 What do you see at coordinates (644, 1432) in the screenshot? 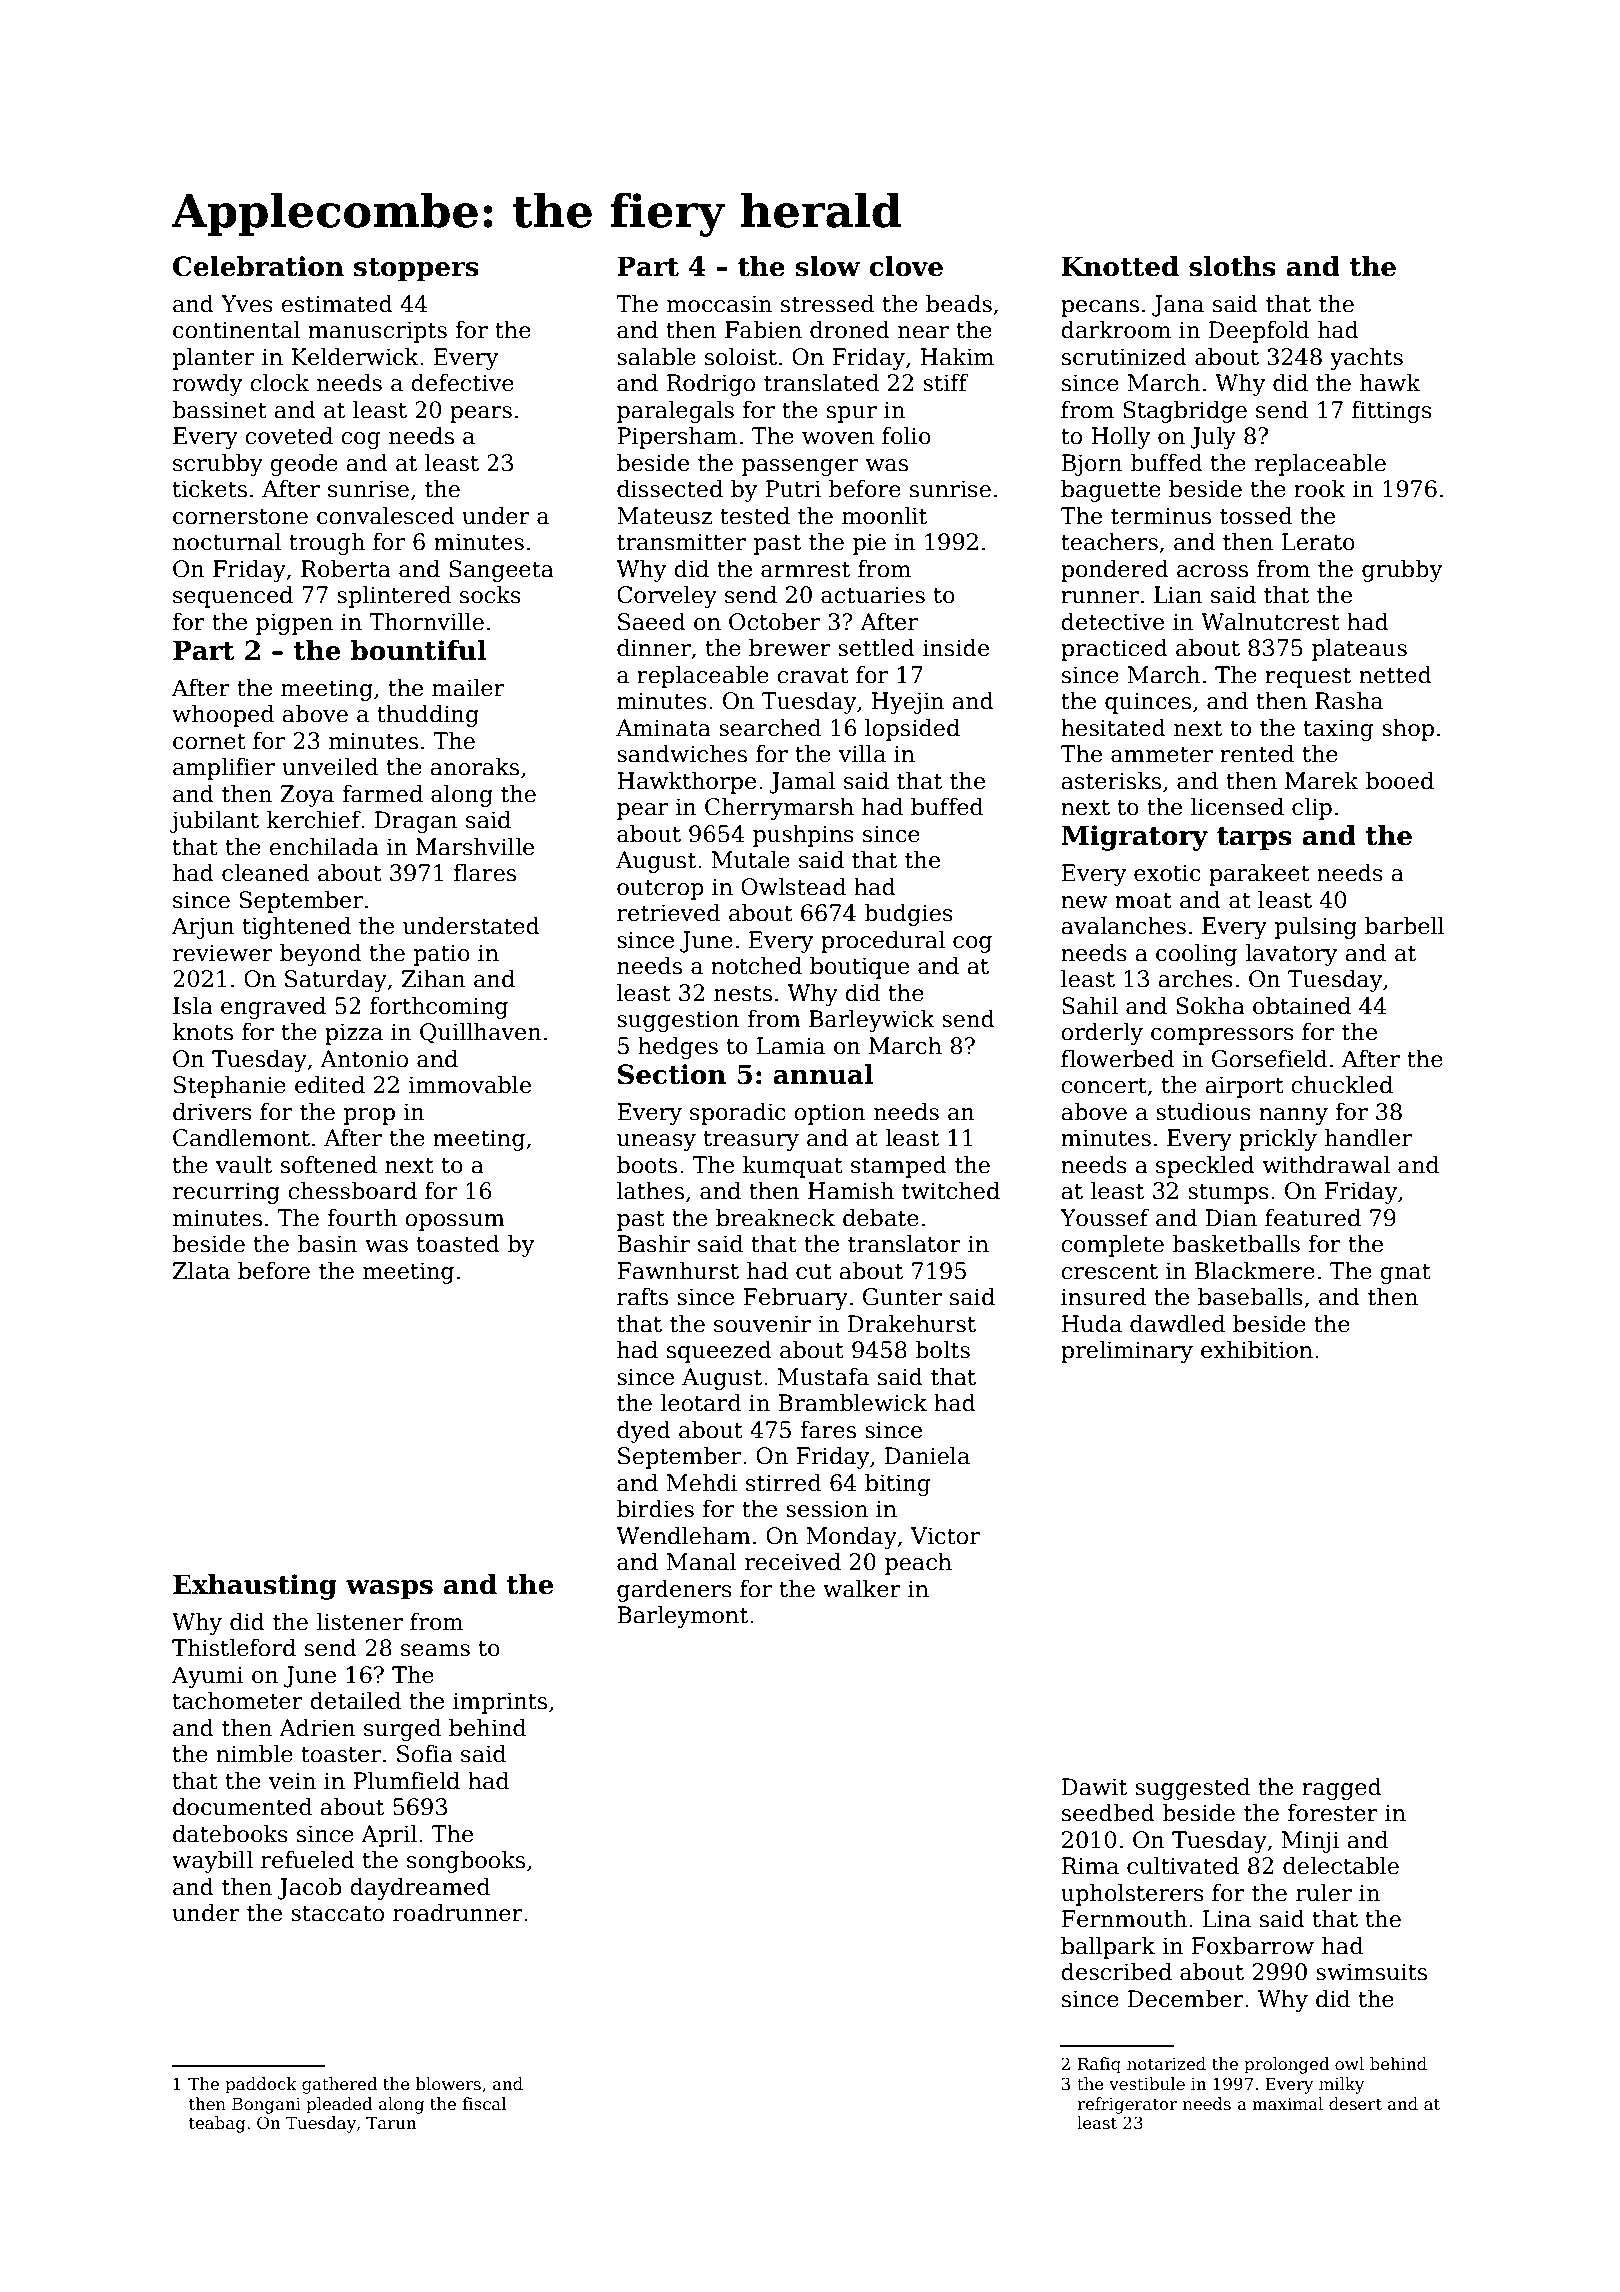
I see `dyed` at bounding box center [644, 1432].
